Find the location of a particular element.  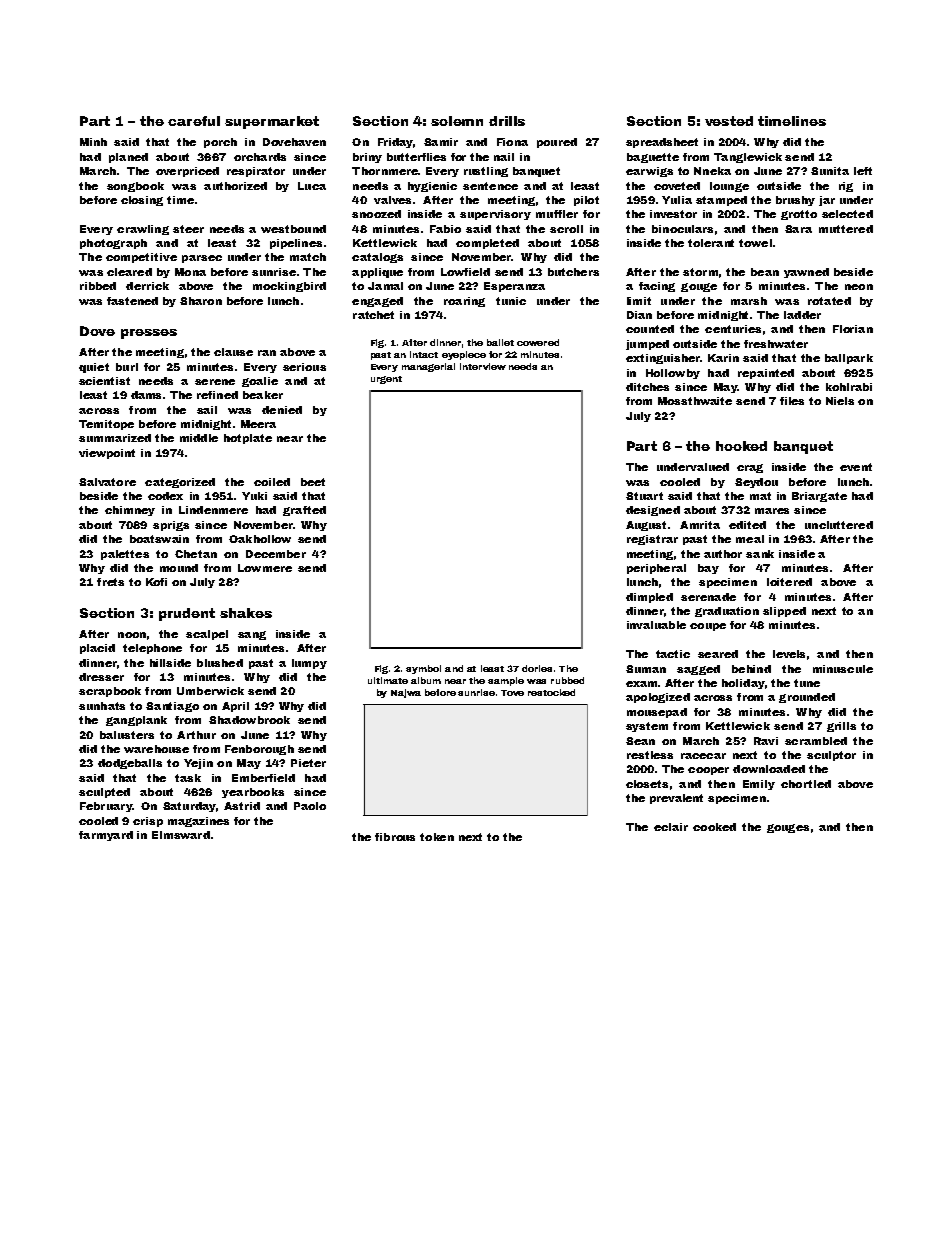

album is located at coordinates (426, 680).
